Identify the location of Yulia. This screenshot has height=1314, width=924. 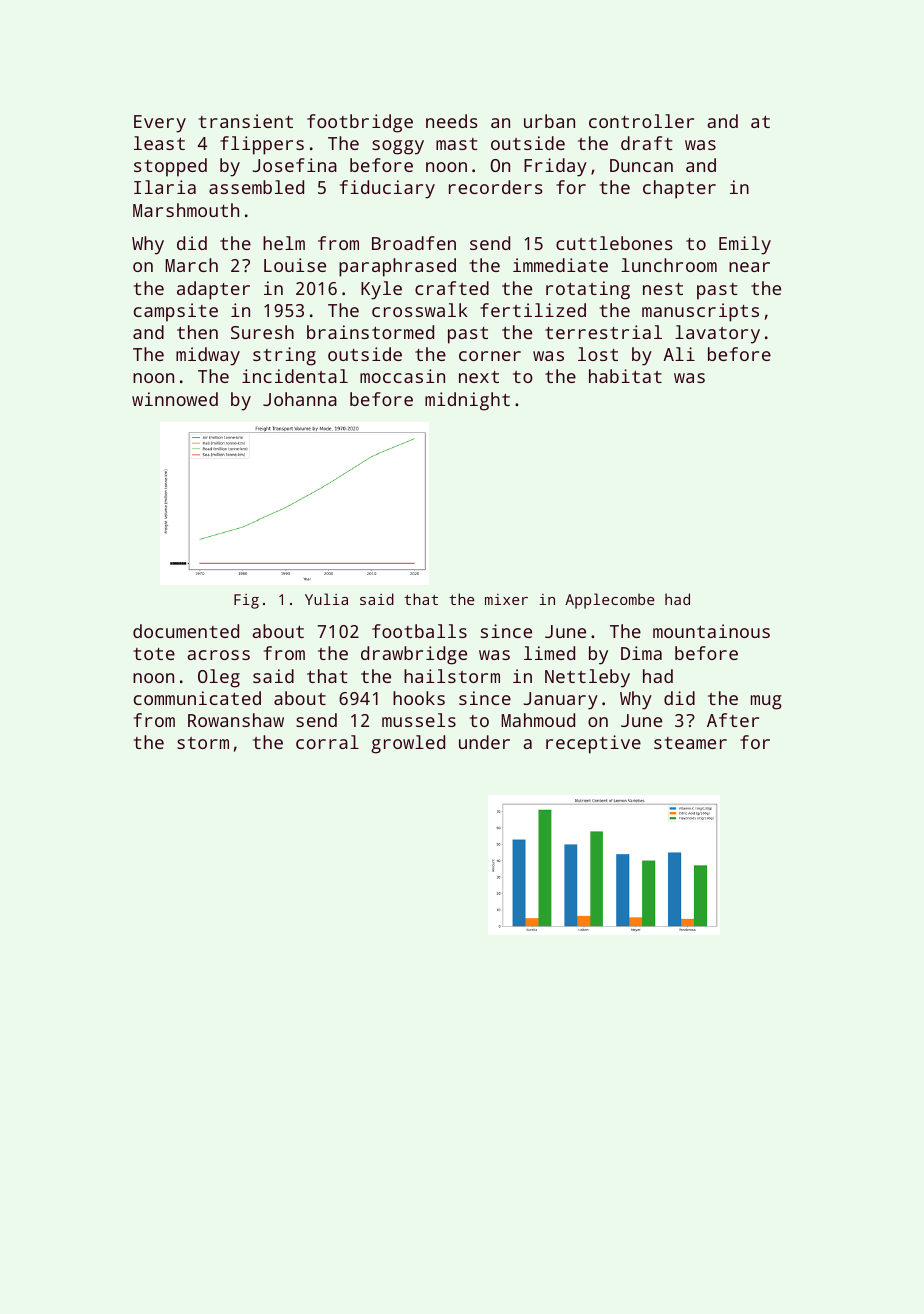
(326, 599).
